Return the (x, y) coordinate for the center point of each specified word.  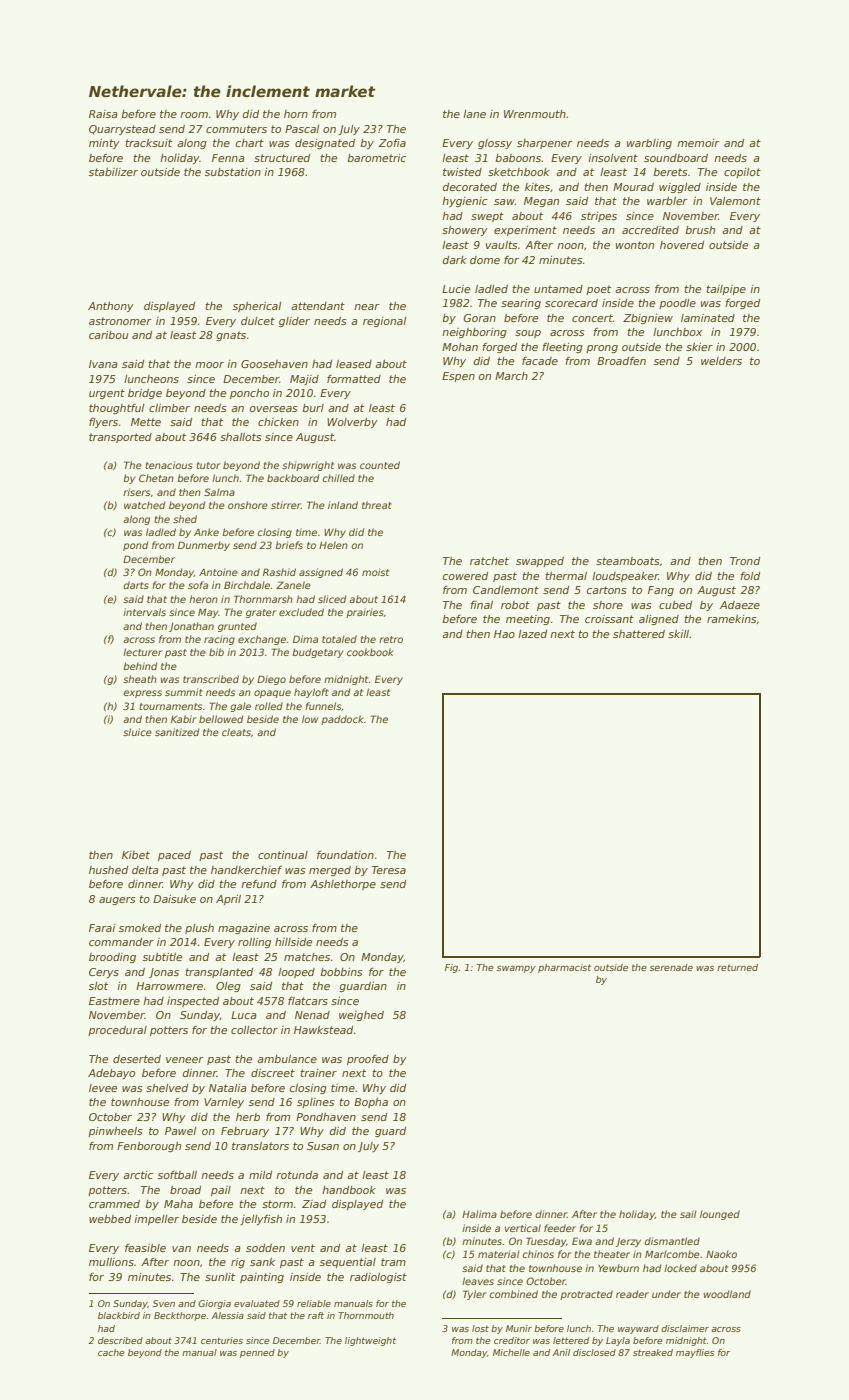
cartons (607, 590)
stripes (599, 217)
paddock (342, 720)
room (194, 115)
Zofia (392, 143)
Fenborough (149, 1147)
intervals (144, 612)
